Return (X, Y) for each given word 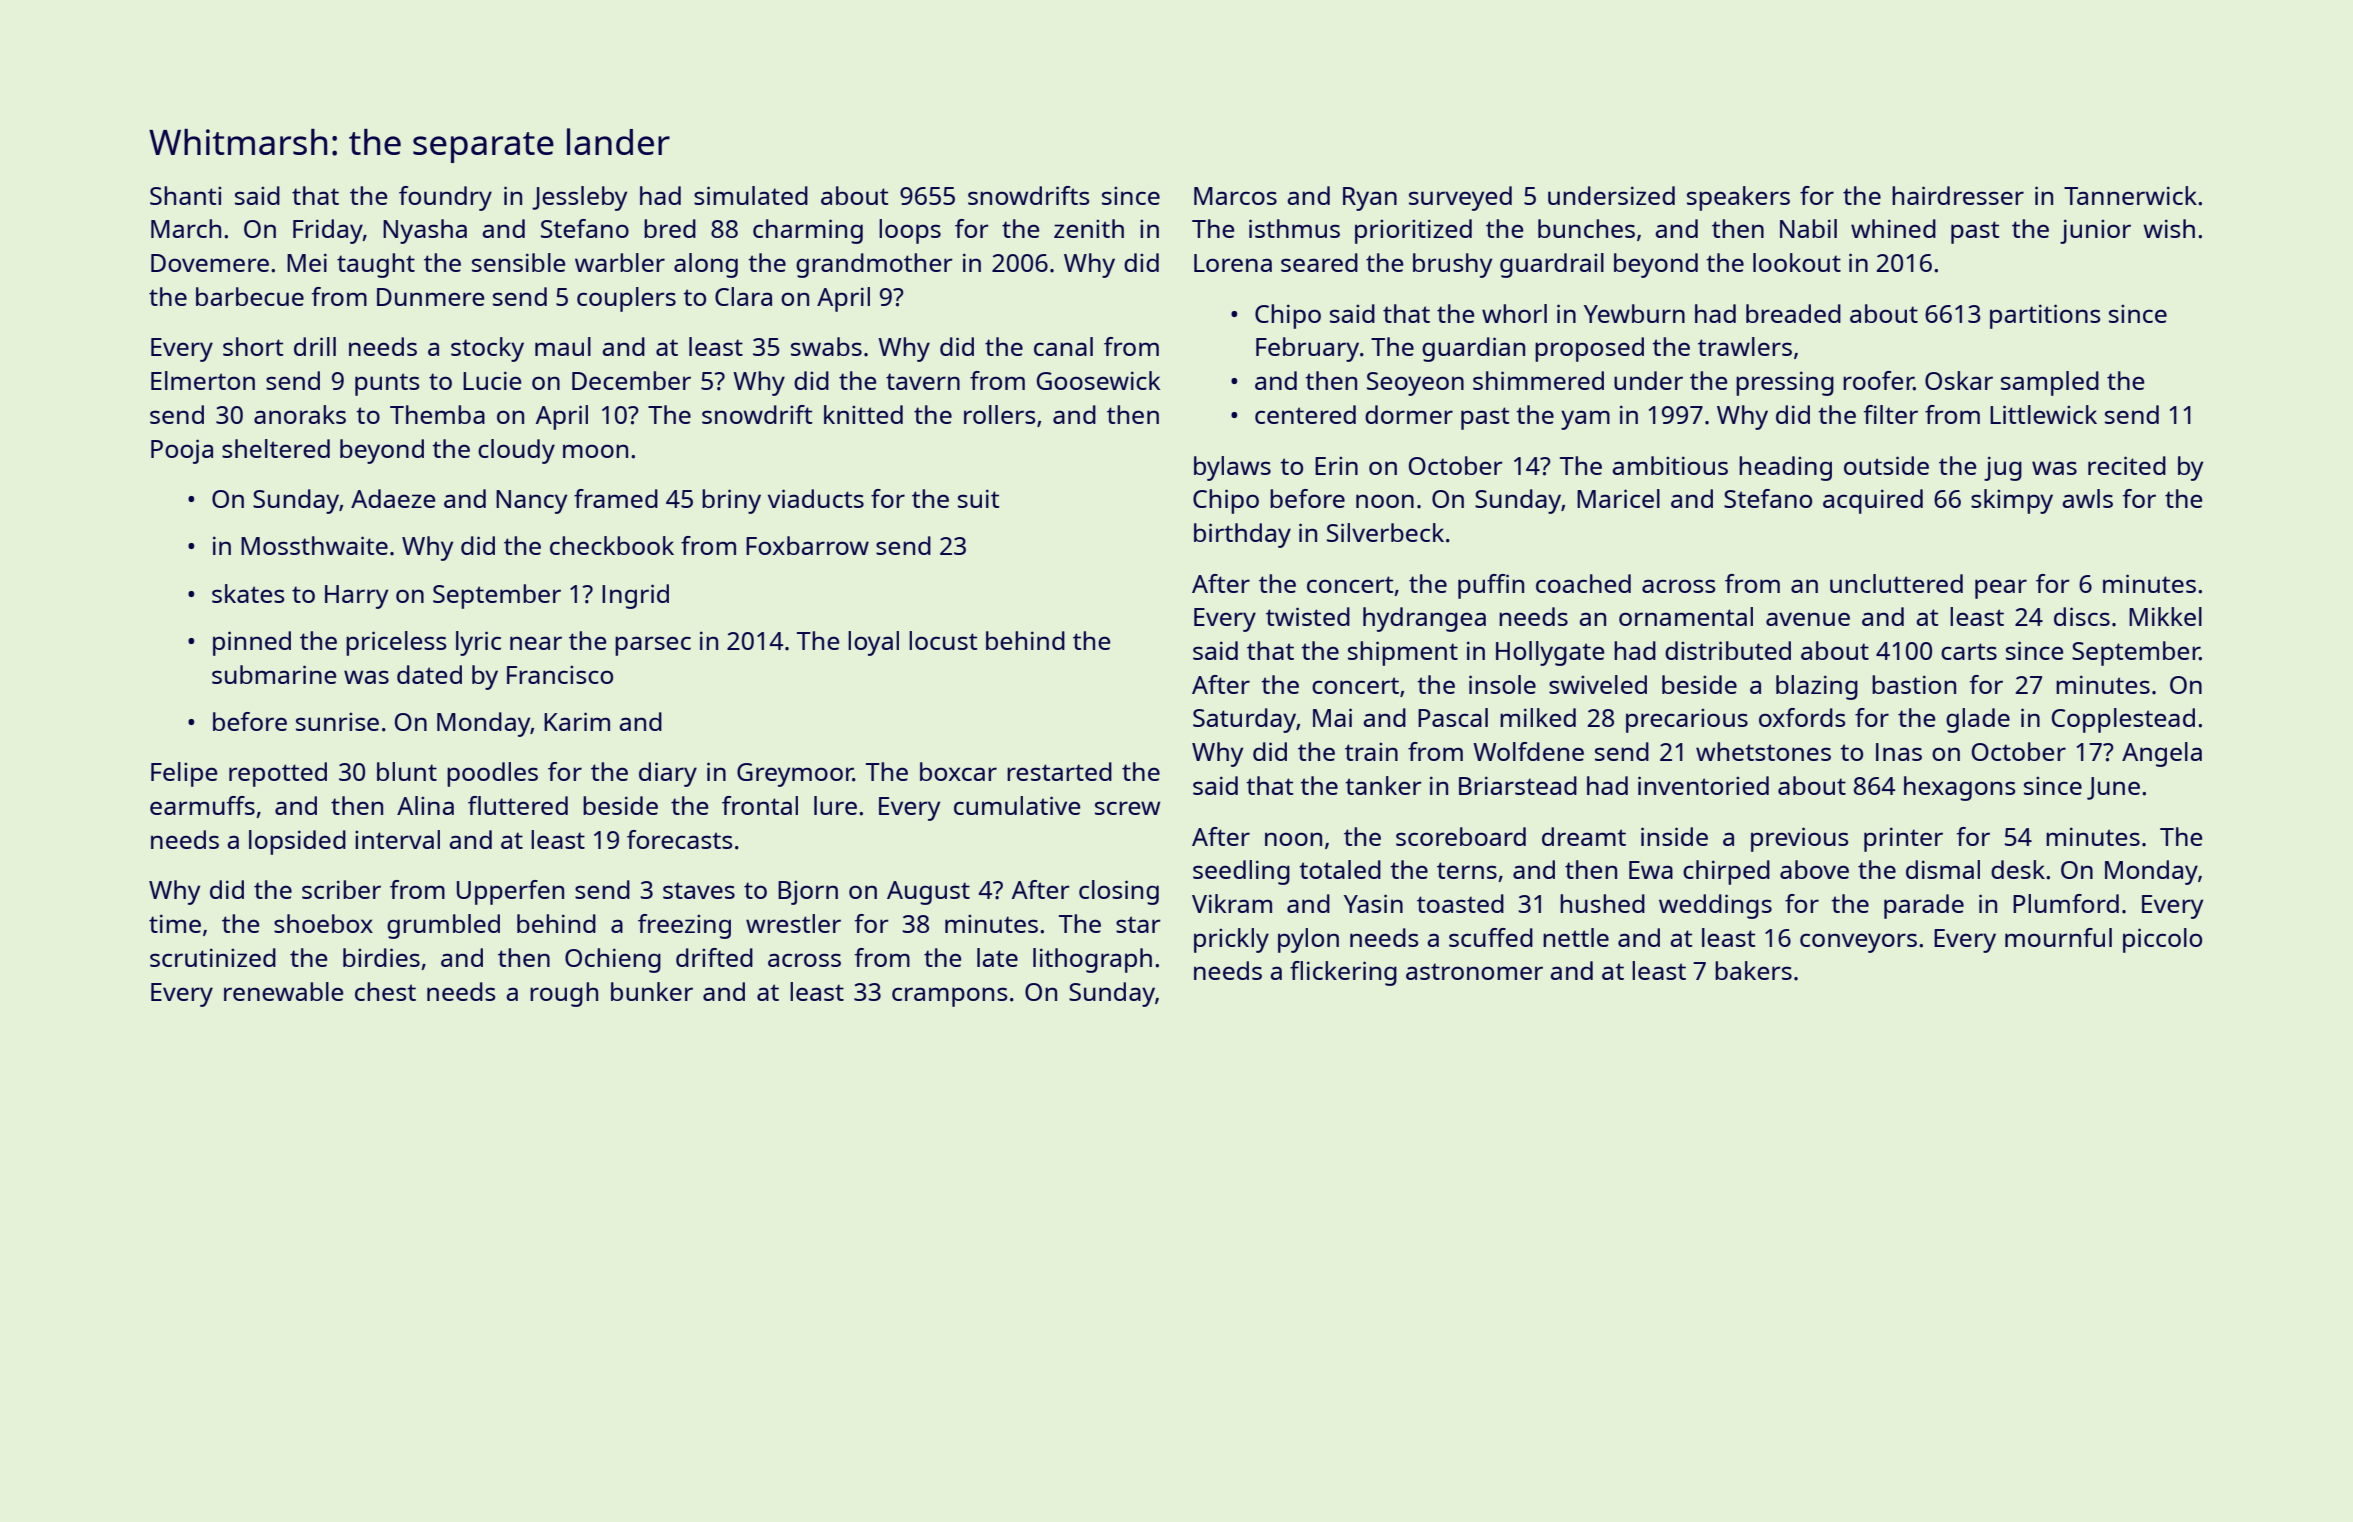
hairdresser (1958, 195)
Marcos (1235, 196)
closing (1119, 892)
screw (1127, 808)
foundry (445, 198)
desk (2018, 869)
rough (564, 994)
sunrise (337, 722)
